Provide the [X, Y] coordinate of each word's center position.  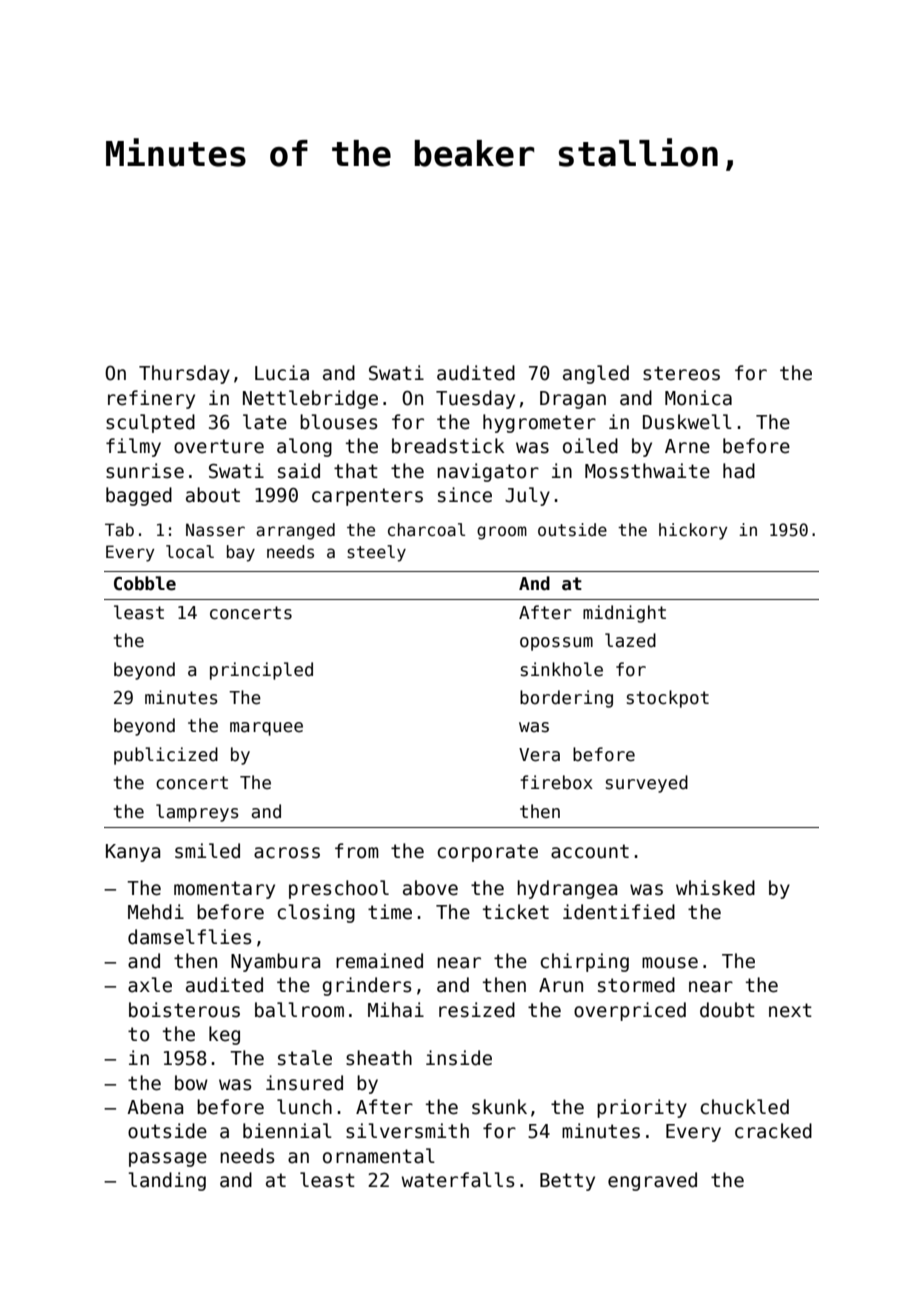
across [287, 853]
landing [167, 1181]
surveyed [647, 784]
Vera [539, 755]
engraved [652, 1181]
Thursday [184, 374]
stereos [681, 373]
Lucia [282, 373]
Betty [567, 1182]
